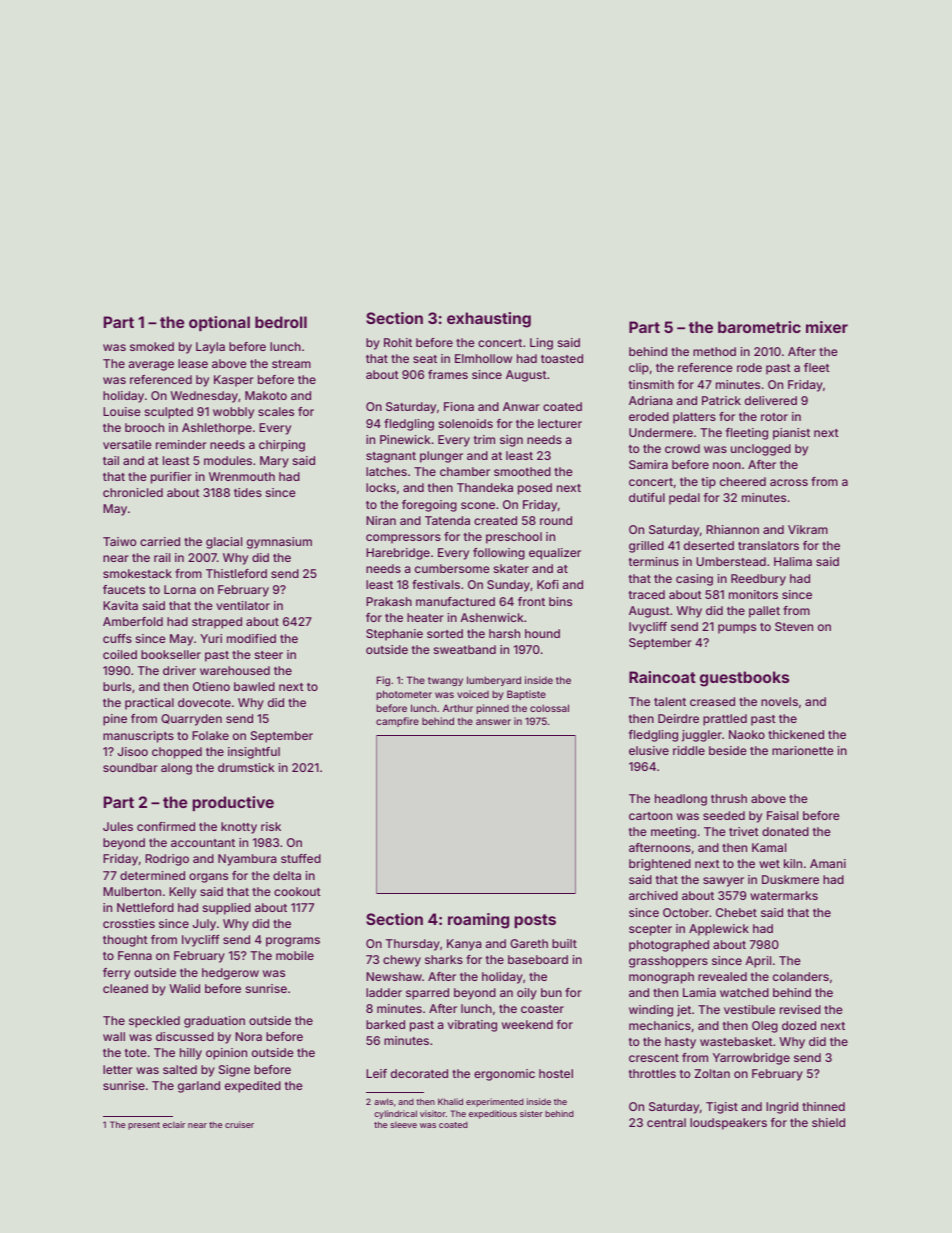 The image size is (952, 1233). Describe the element at coordinates (774, 417) in the document. I see `rotor` at that location.
